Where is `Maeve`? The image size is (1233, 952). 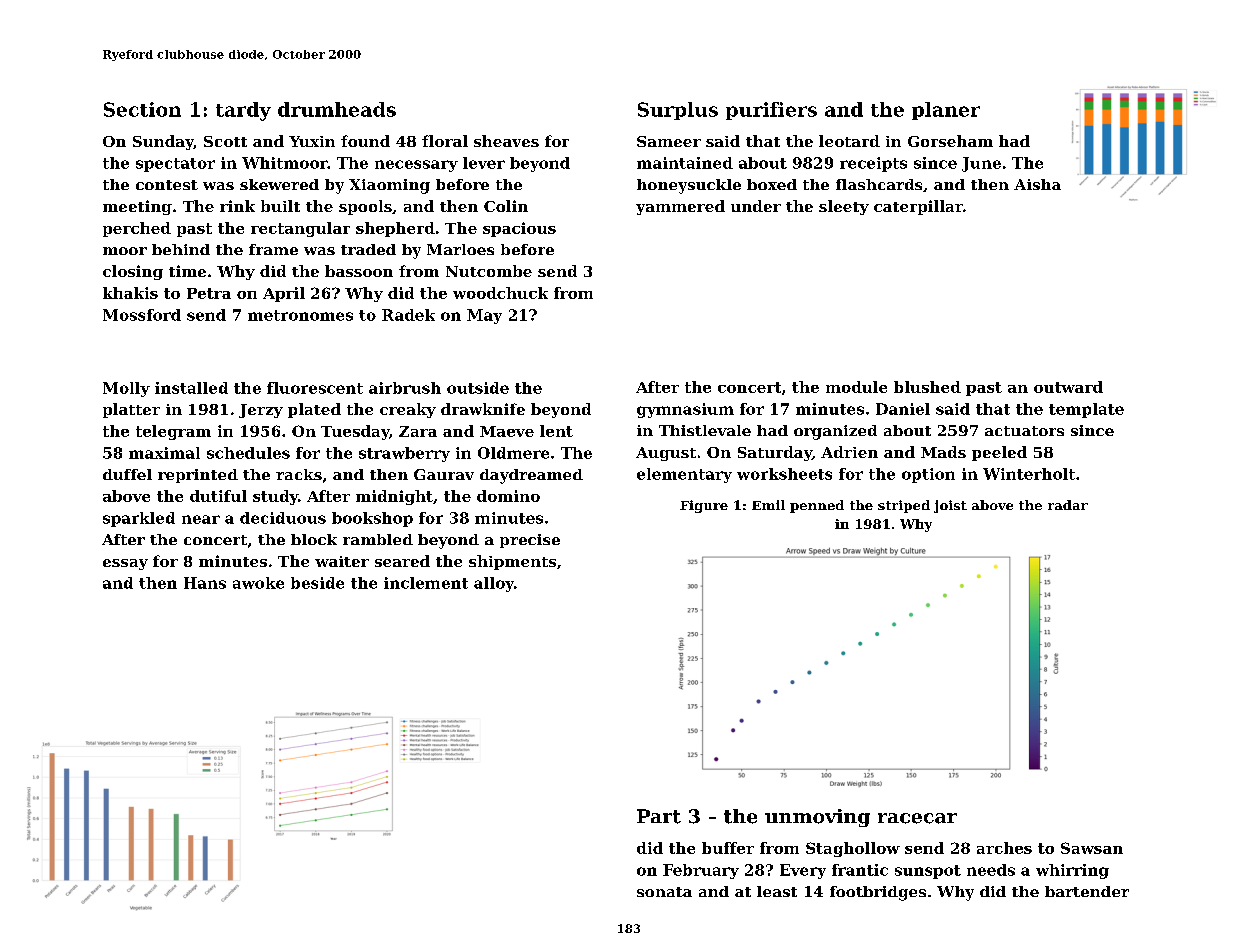 Maeve is located at coordinates (507, 431).
